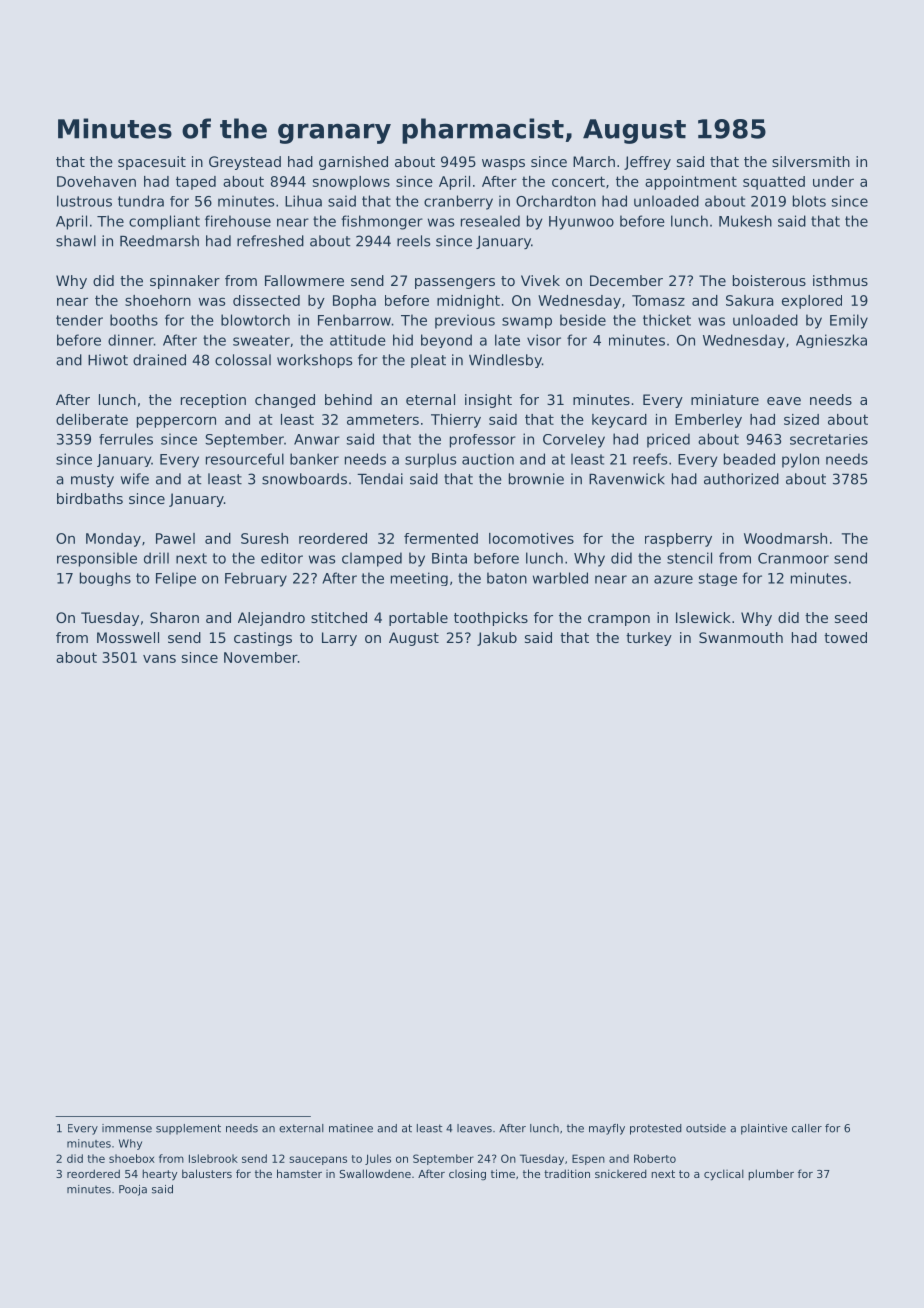 The height and width of the screenshot is (1308, 924). I want to click on shawl, so click(76, 241).
